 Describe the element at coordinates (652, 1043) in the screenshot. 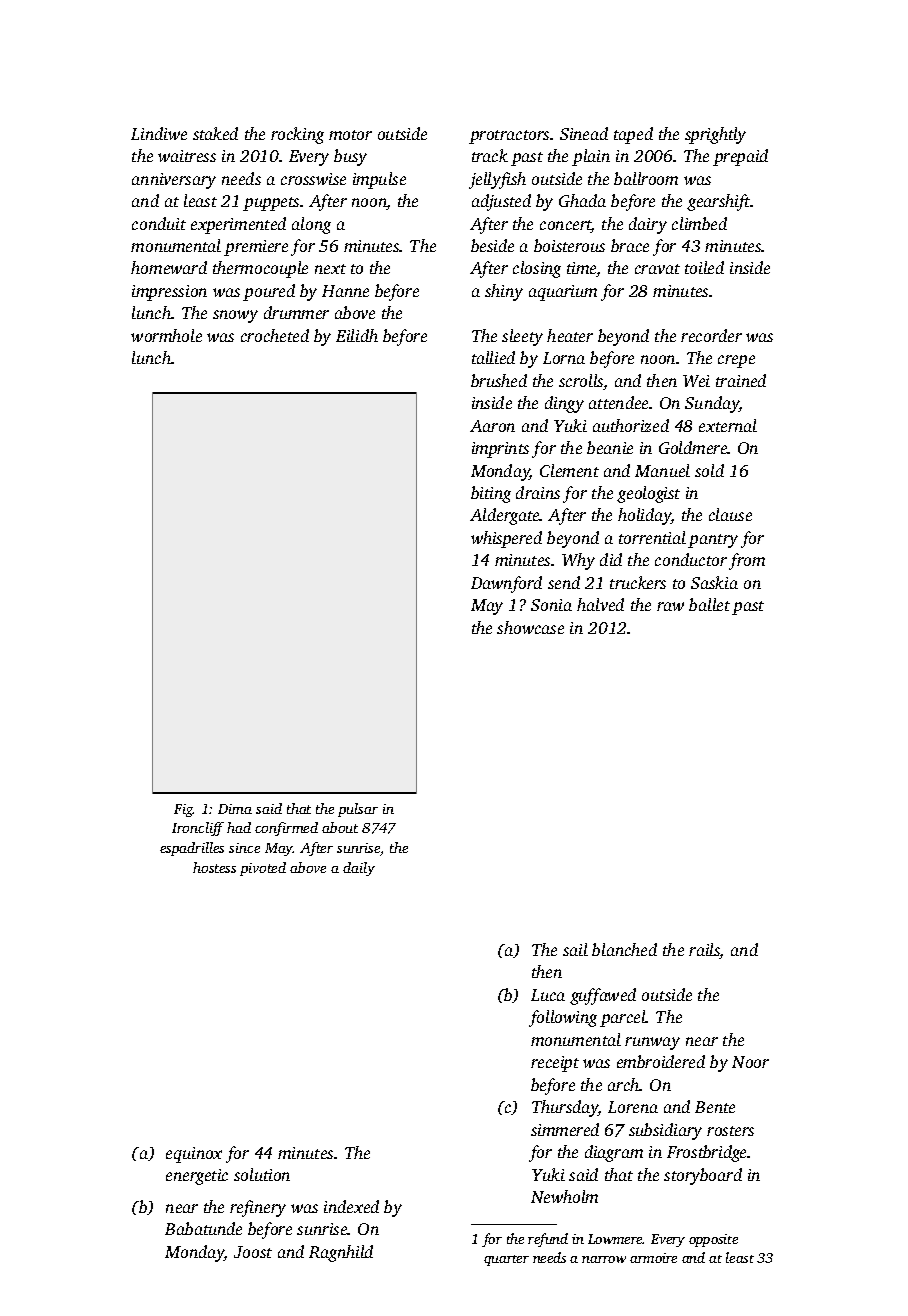

I see `runway` at that location.
